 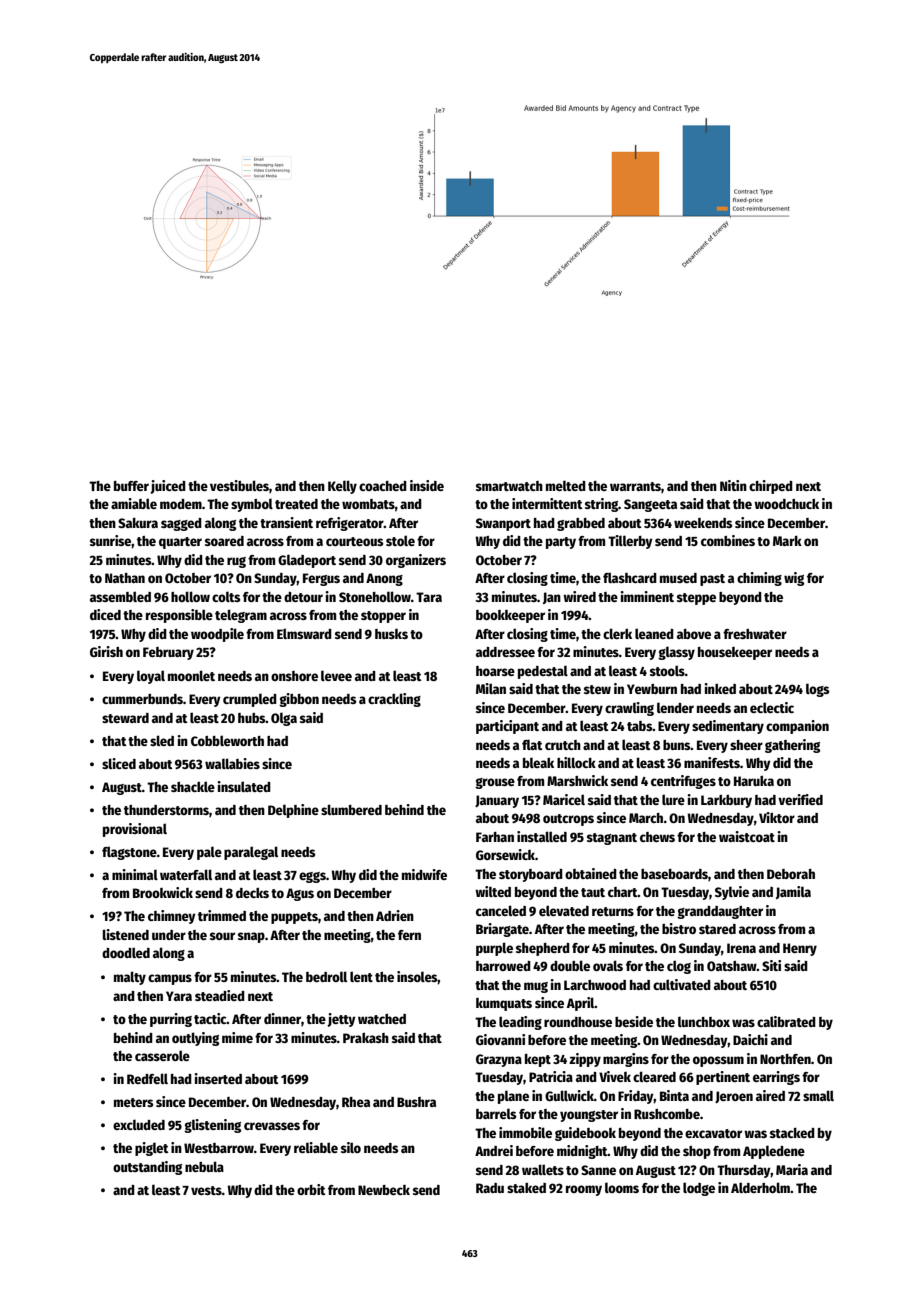 What do you see at coordinates (622, 1187) in the image?
I see `looms` at bounding box center [622, 1187].
